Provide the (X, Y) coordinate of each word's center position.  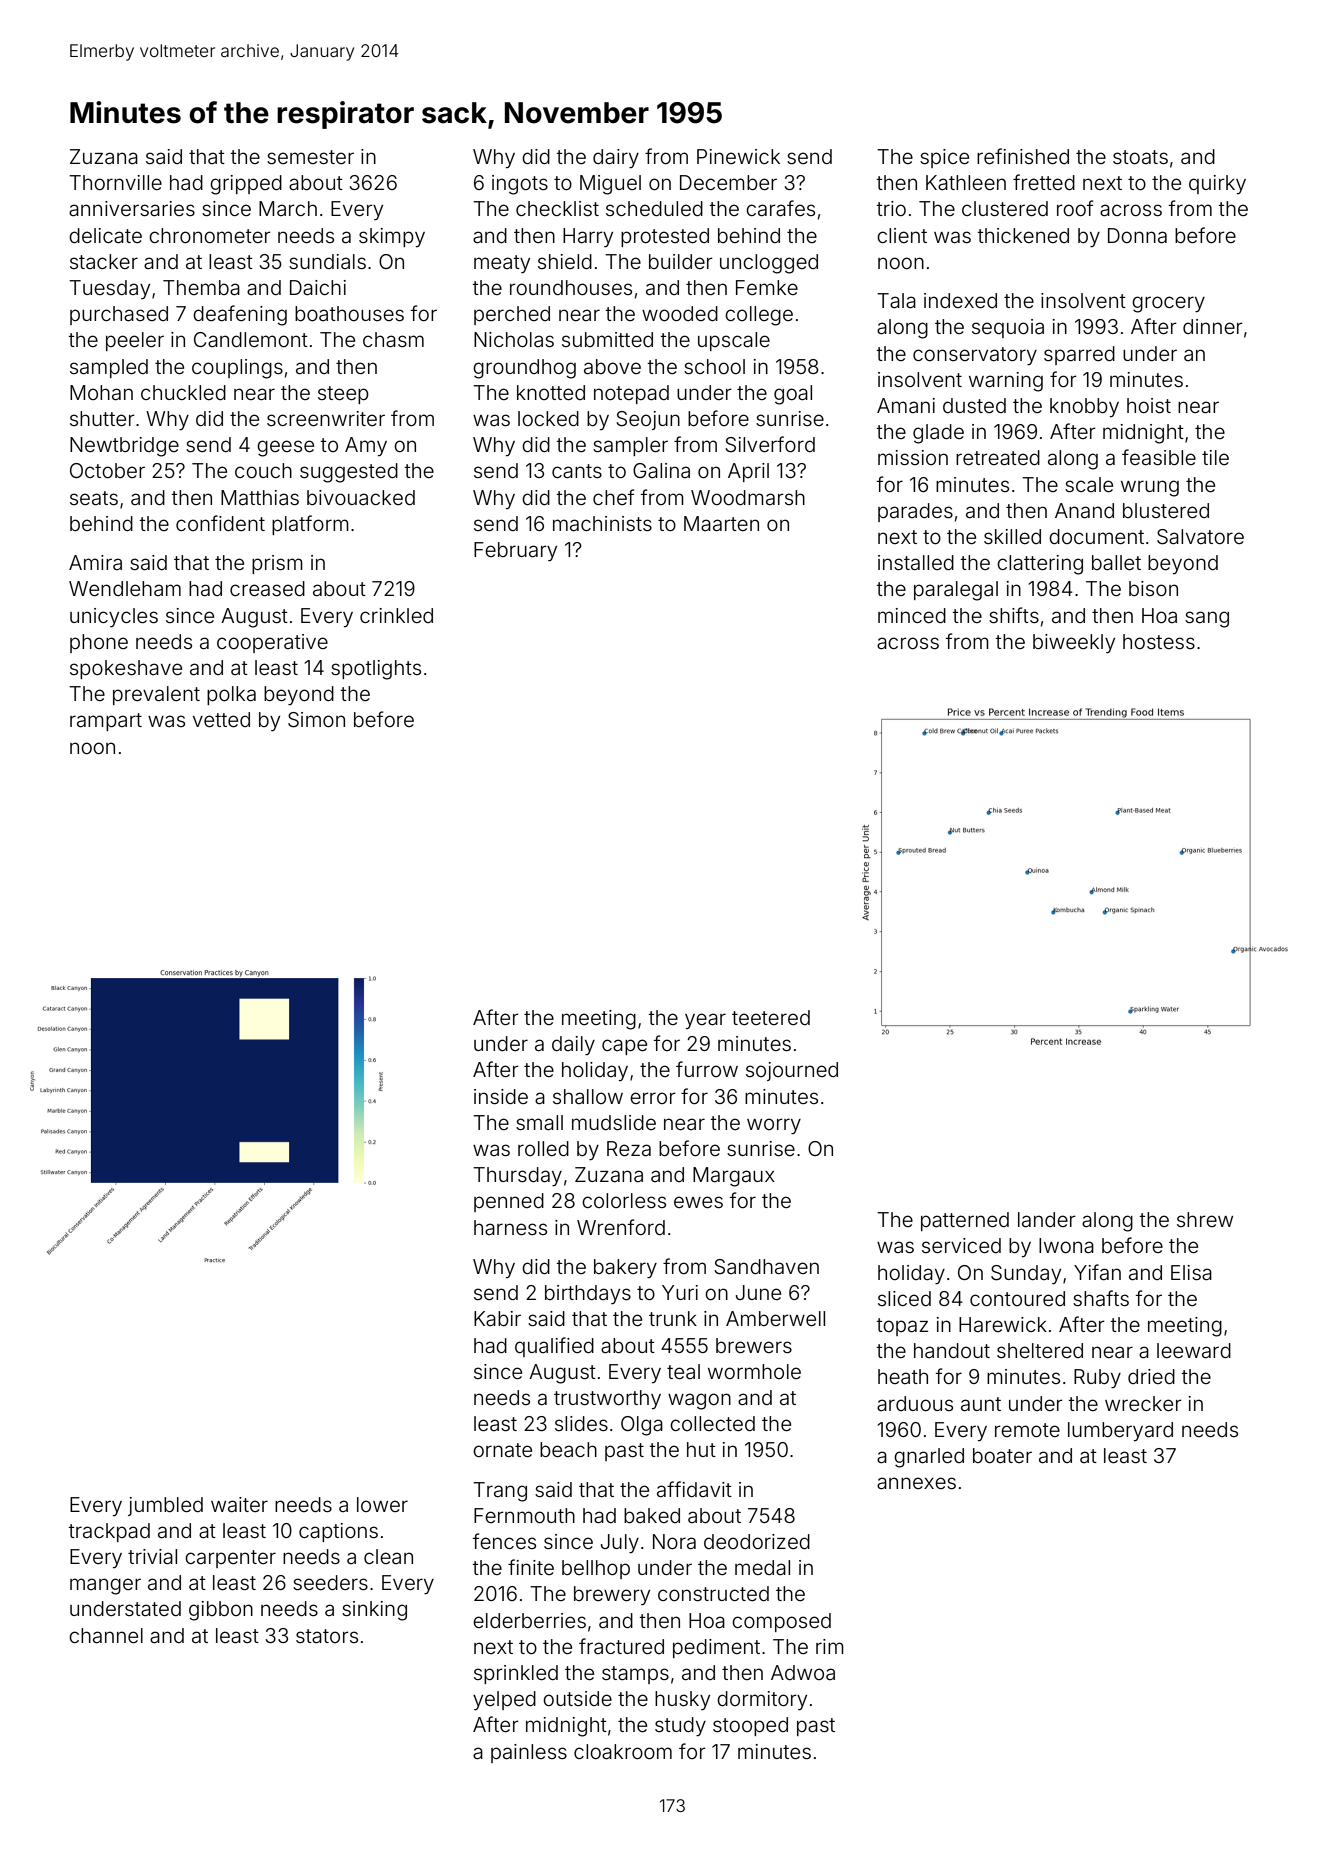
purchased (119, 315)
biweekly (1074, 643)
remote (1027, 1430)
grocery (1168, 304)
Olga (642, 1426)
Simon (316, 720)
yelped (504, 1700)
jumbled (165, 1506)
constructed (713, 1593)
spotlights (376, 670)
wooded (680, 313)
